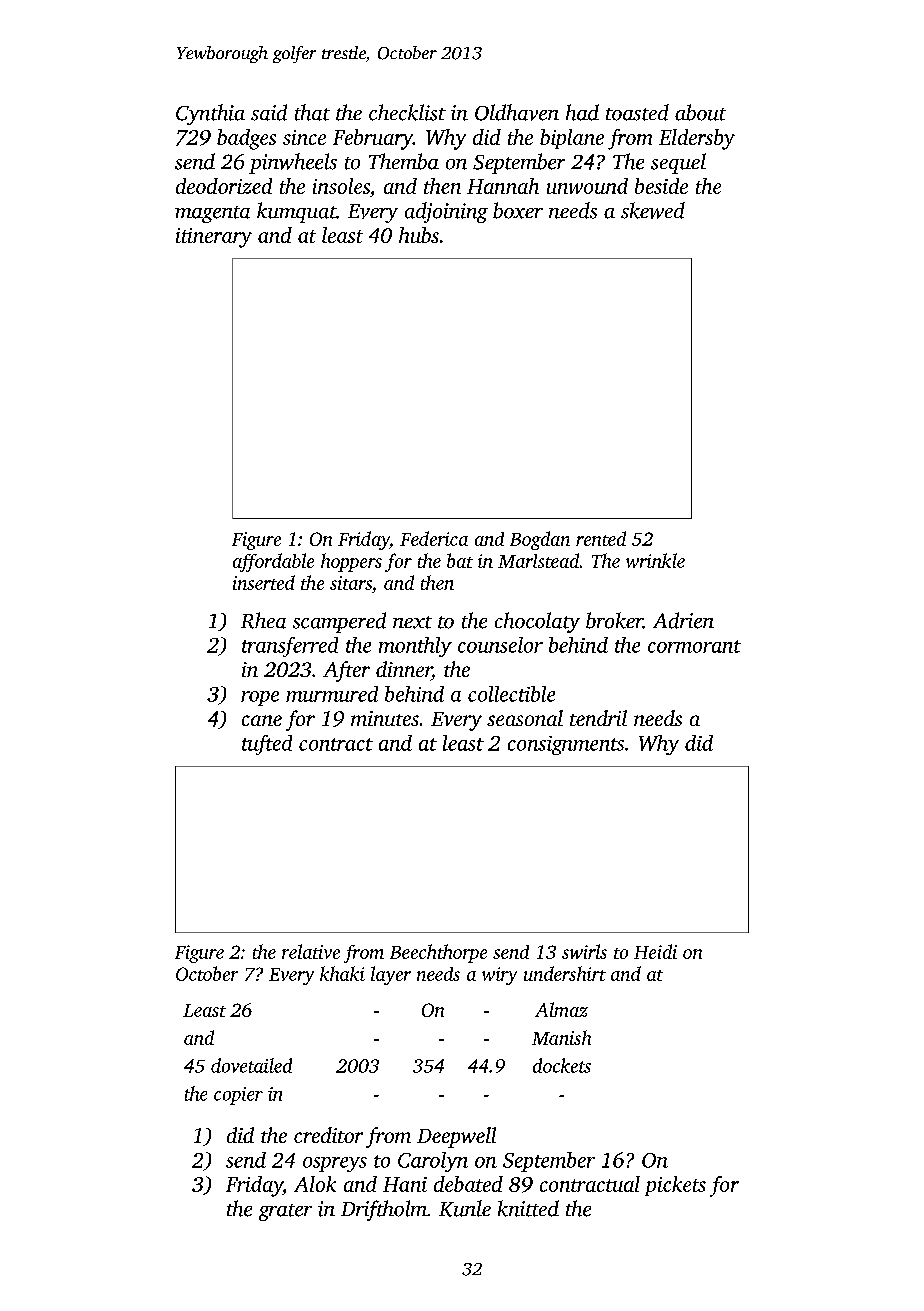 This image has height=1311, width=924. I want to click on Kunle, so click(465, 1208).
